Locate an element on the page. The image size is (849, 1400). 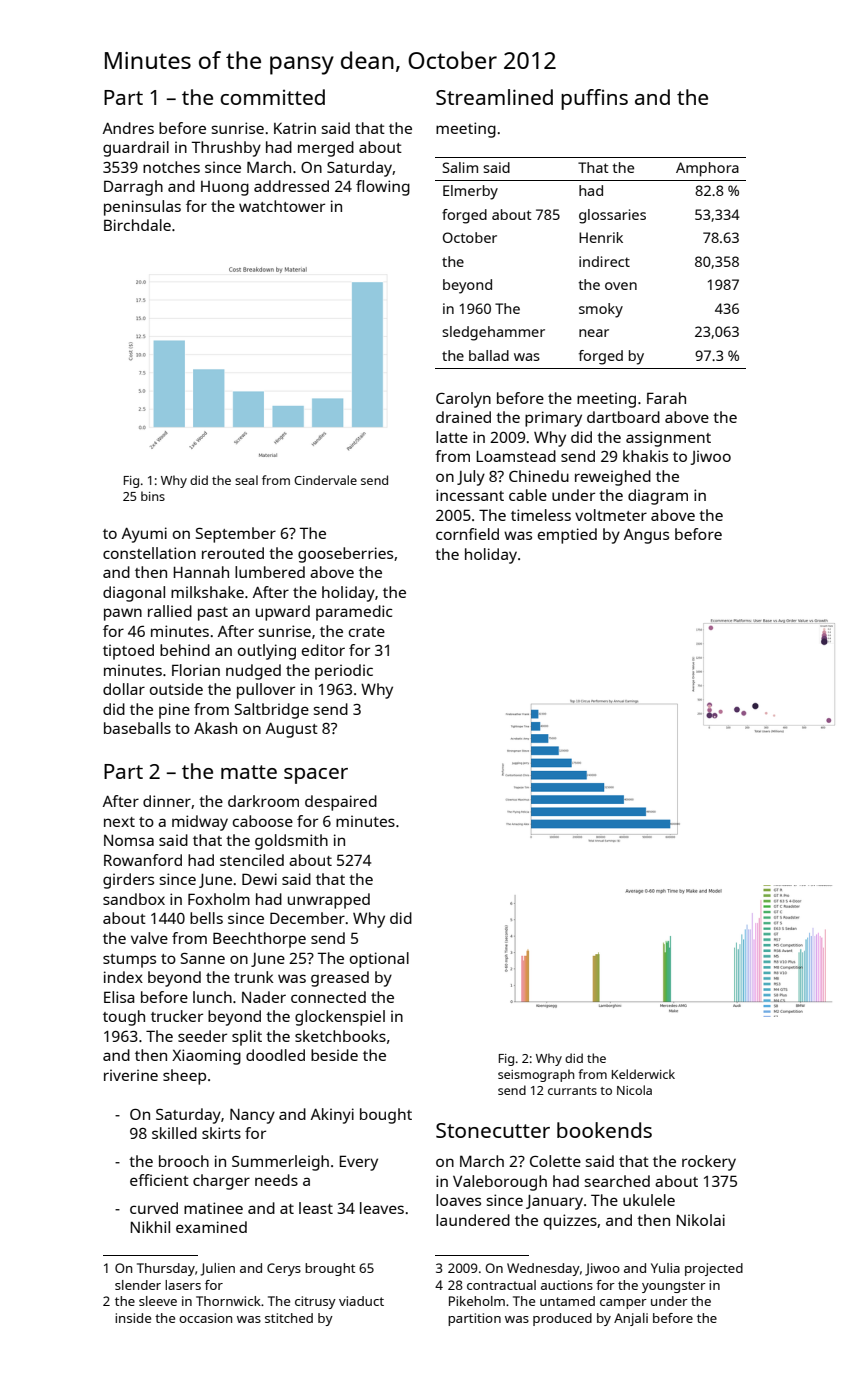
Angus is located at coordinates (646, 536).
